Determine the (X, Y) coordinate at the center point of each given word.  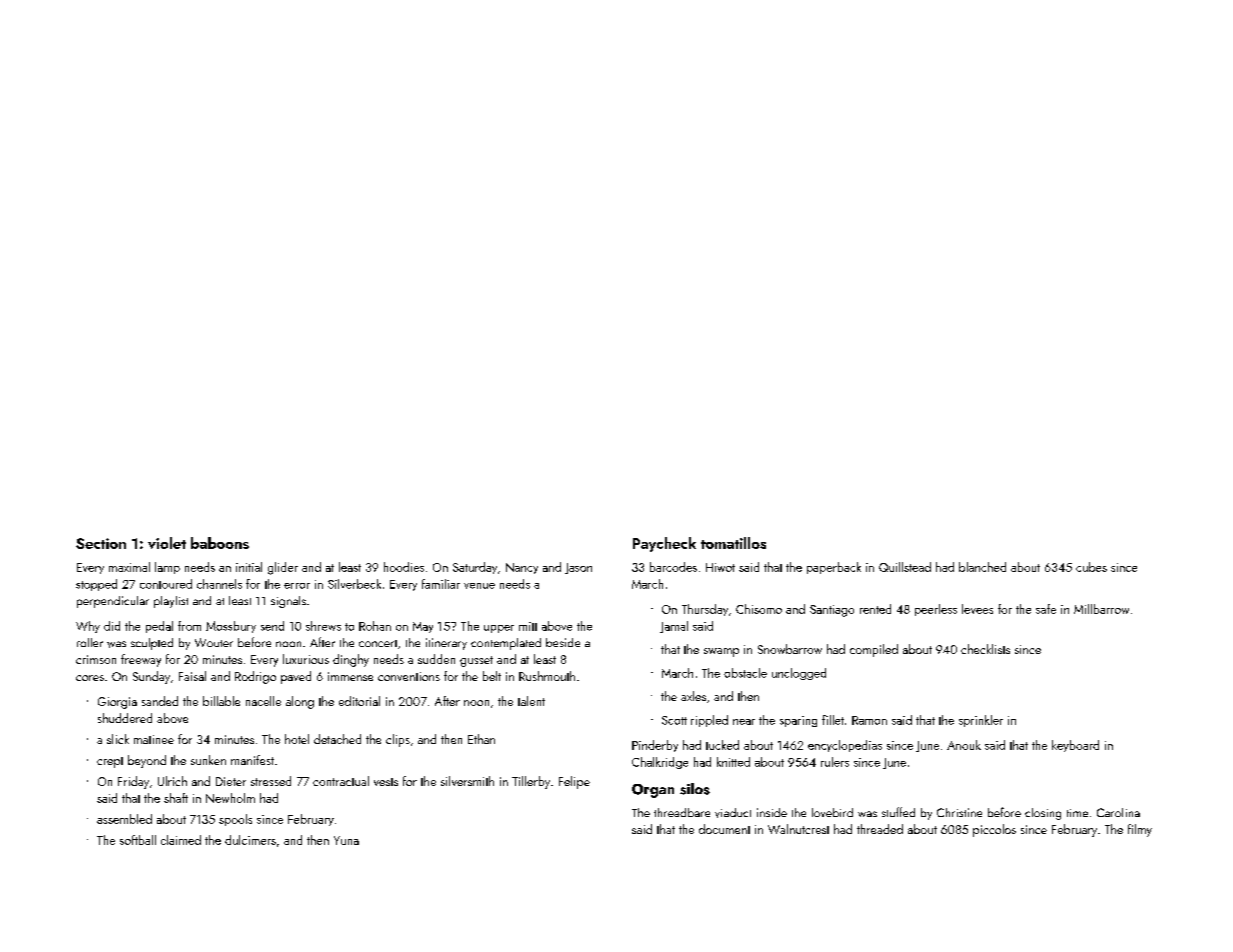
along (300, 702)
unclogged (799, 674)
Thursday (705, 610)
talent (531, 701)
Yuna (346, 840)
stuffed (898, 812)
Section (101, 543)
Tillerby (531, 782)
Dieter (231, 781)
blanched (982, 567)
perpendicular (113, 602)
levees (977, 609)
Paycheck (664, 544)
